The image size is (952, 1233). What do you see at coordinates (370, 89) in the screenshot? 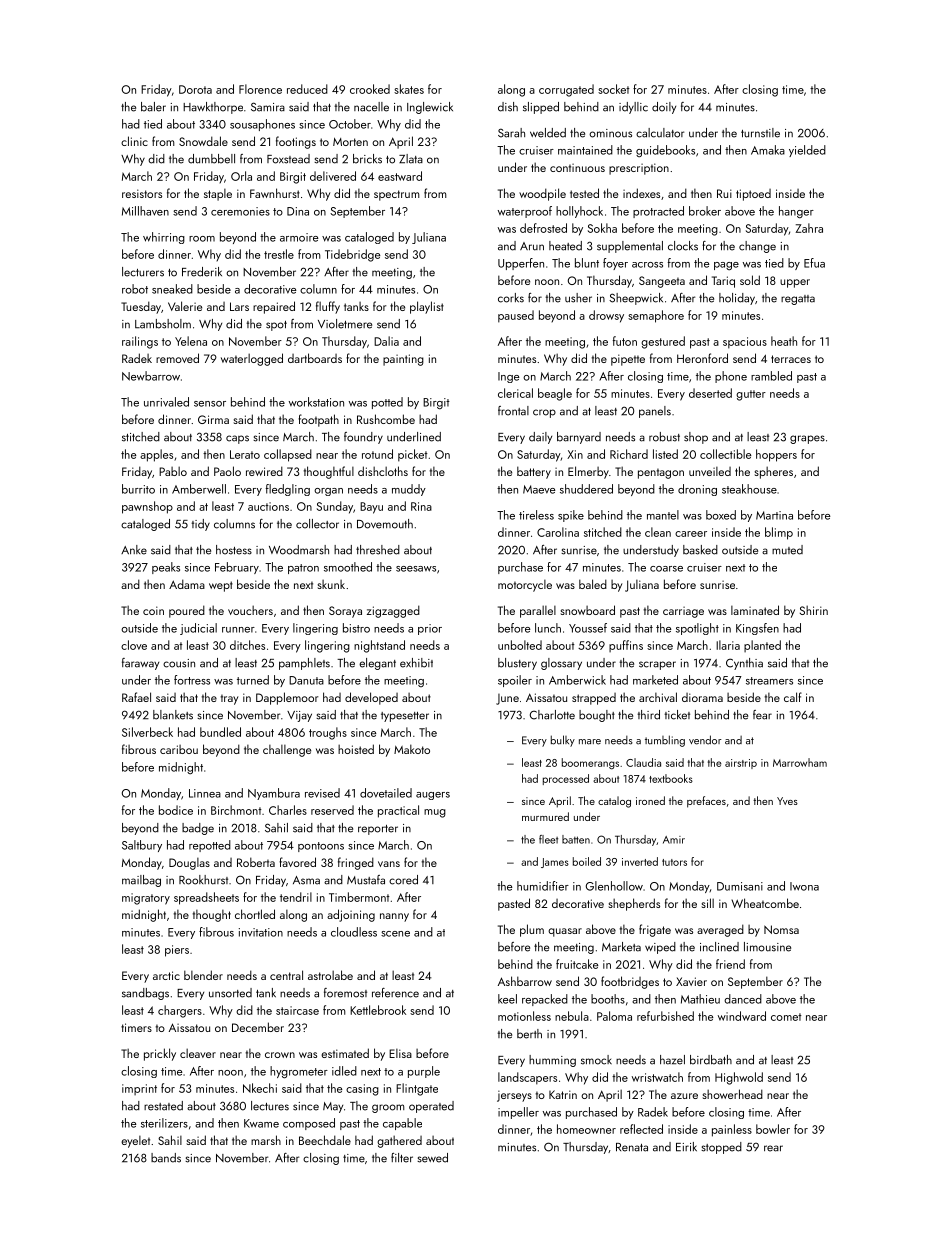
I see `crooked` at bounding box center [370, 89].
